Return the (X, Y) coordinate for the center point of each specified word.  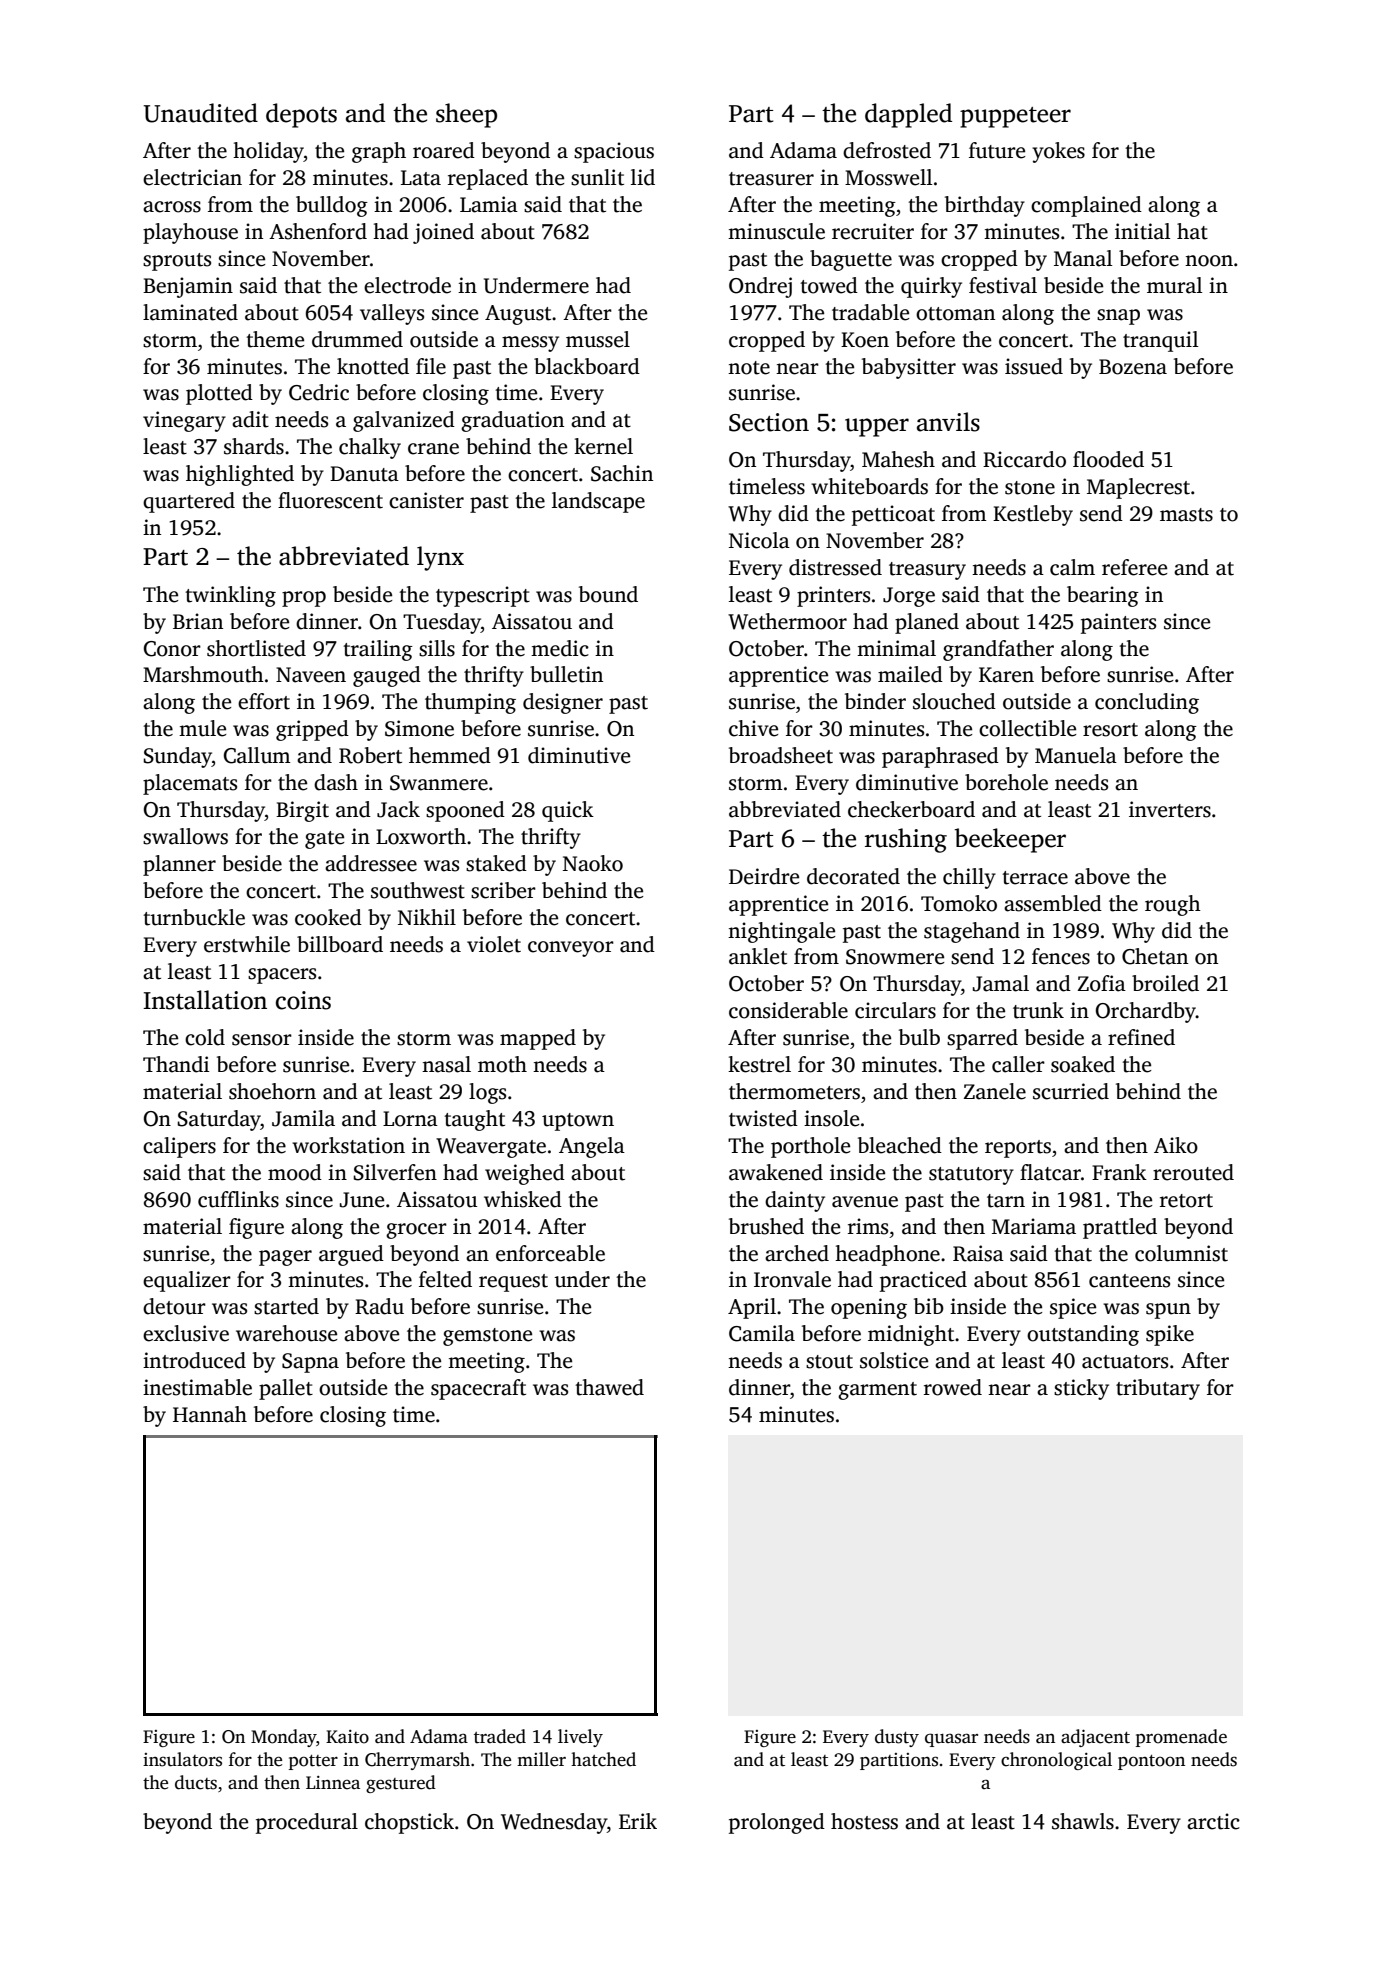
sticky (1081, 1389)
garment (877, 1391)
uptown (578, 1122)
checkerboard (911, 809)
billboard (340, 944)
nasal (446, 1064)
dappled (908, 115)
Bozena (1133, 367)
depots (301, 115)
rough (1173, 905)
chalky (370, 448)
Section (769, 422)
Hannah (210, 1414)
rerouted (1193, 1172)
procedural (307, 1823)
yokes (1058, 152)
